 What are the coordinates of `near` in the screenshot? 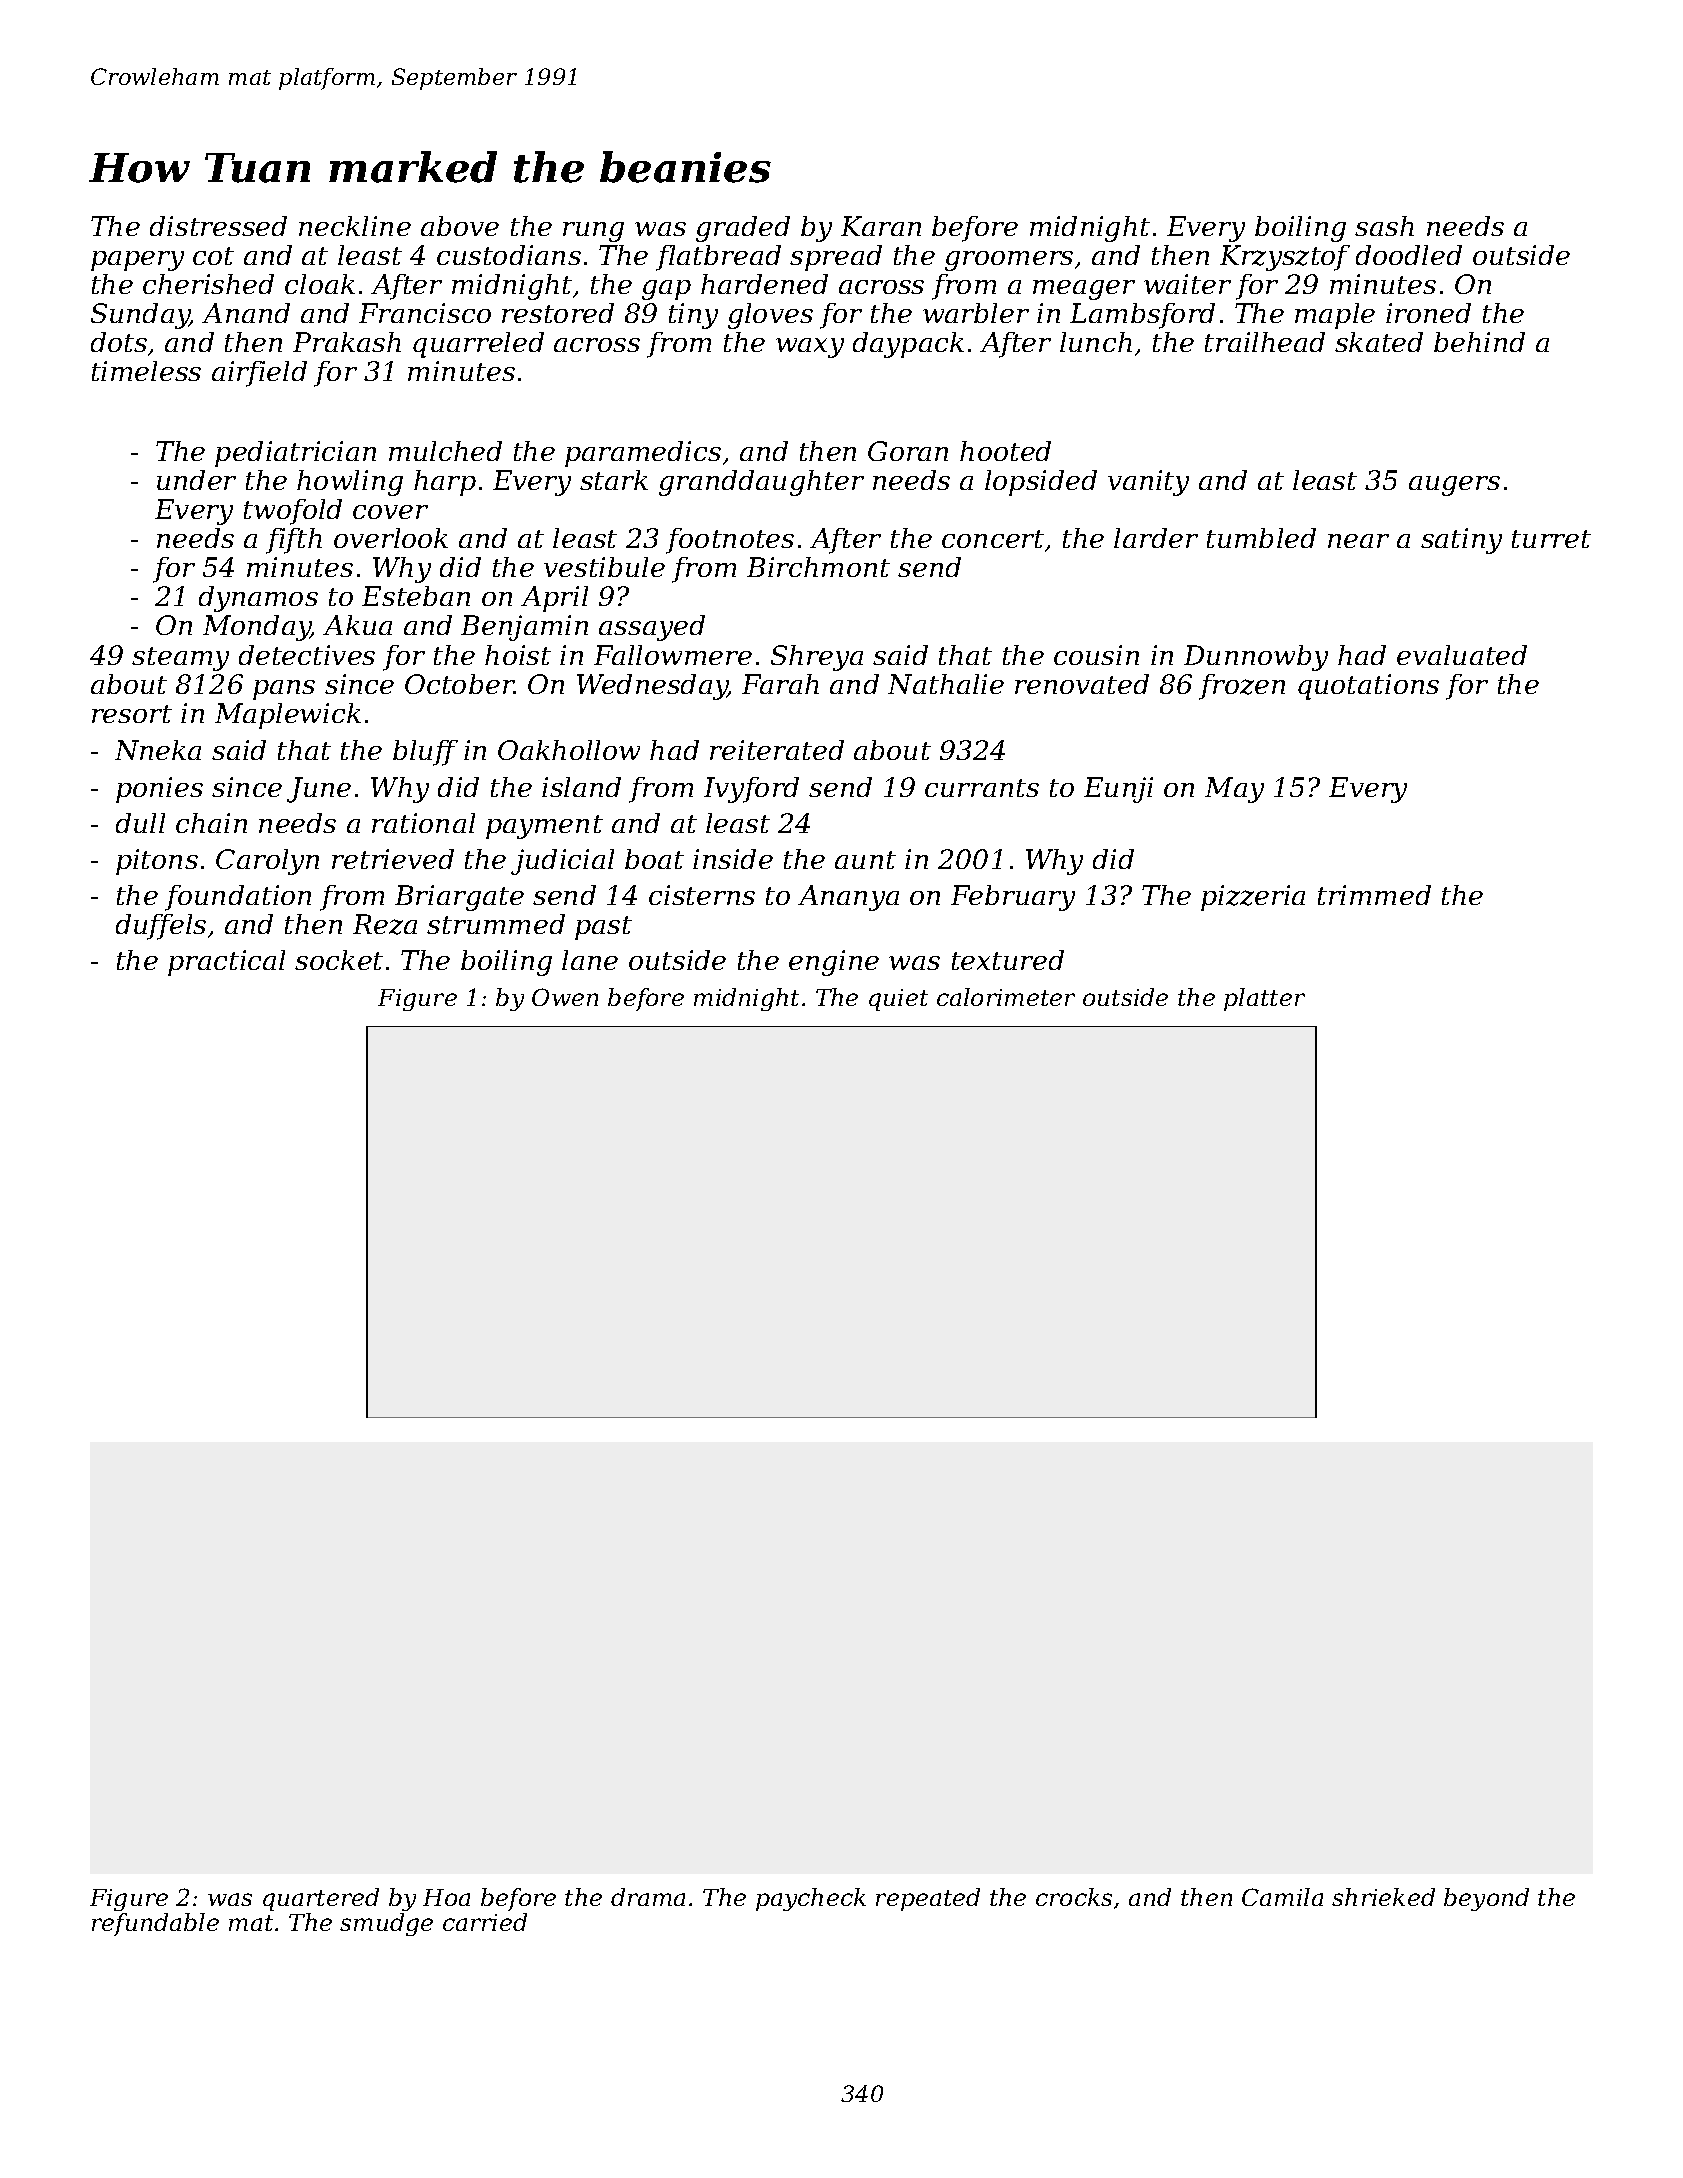 It's located at (1358, 541).
